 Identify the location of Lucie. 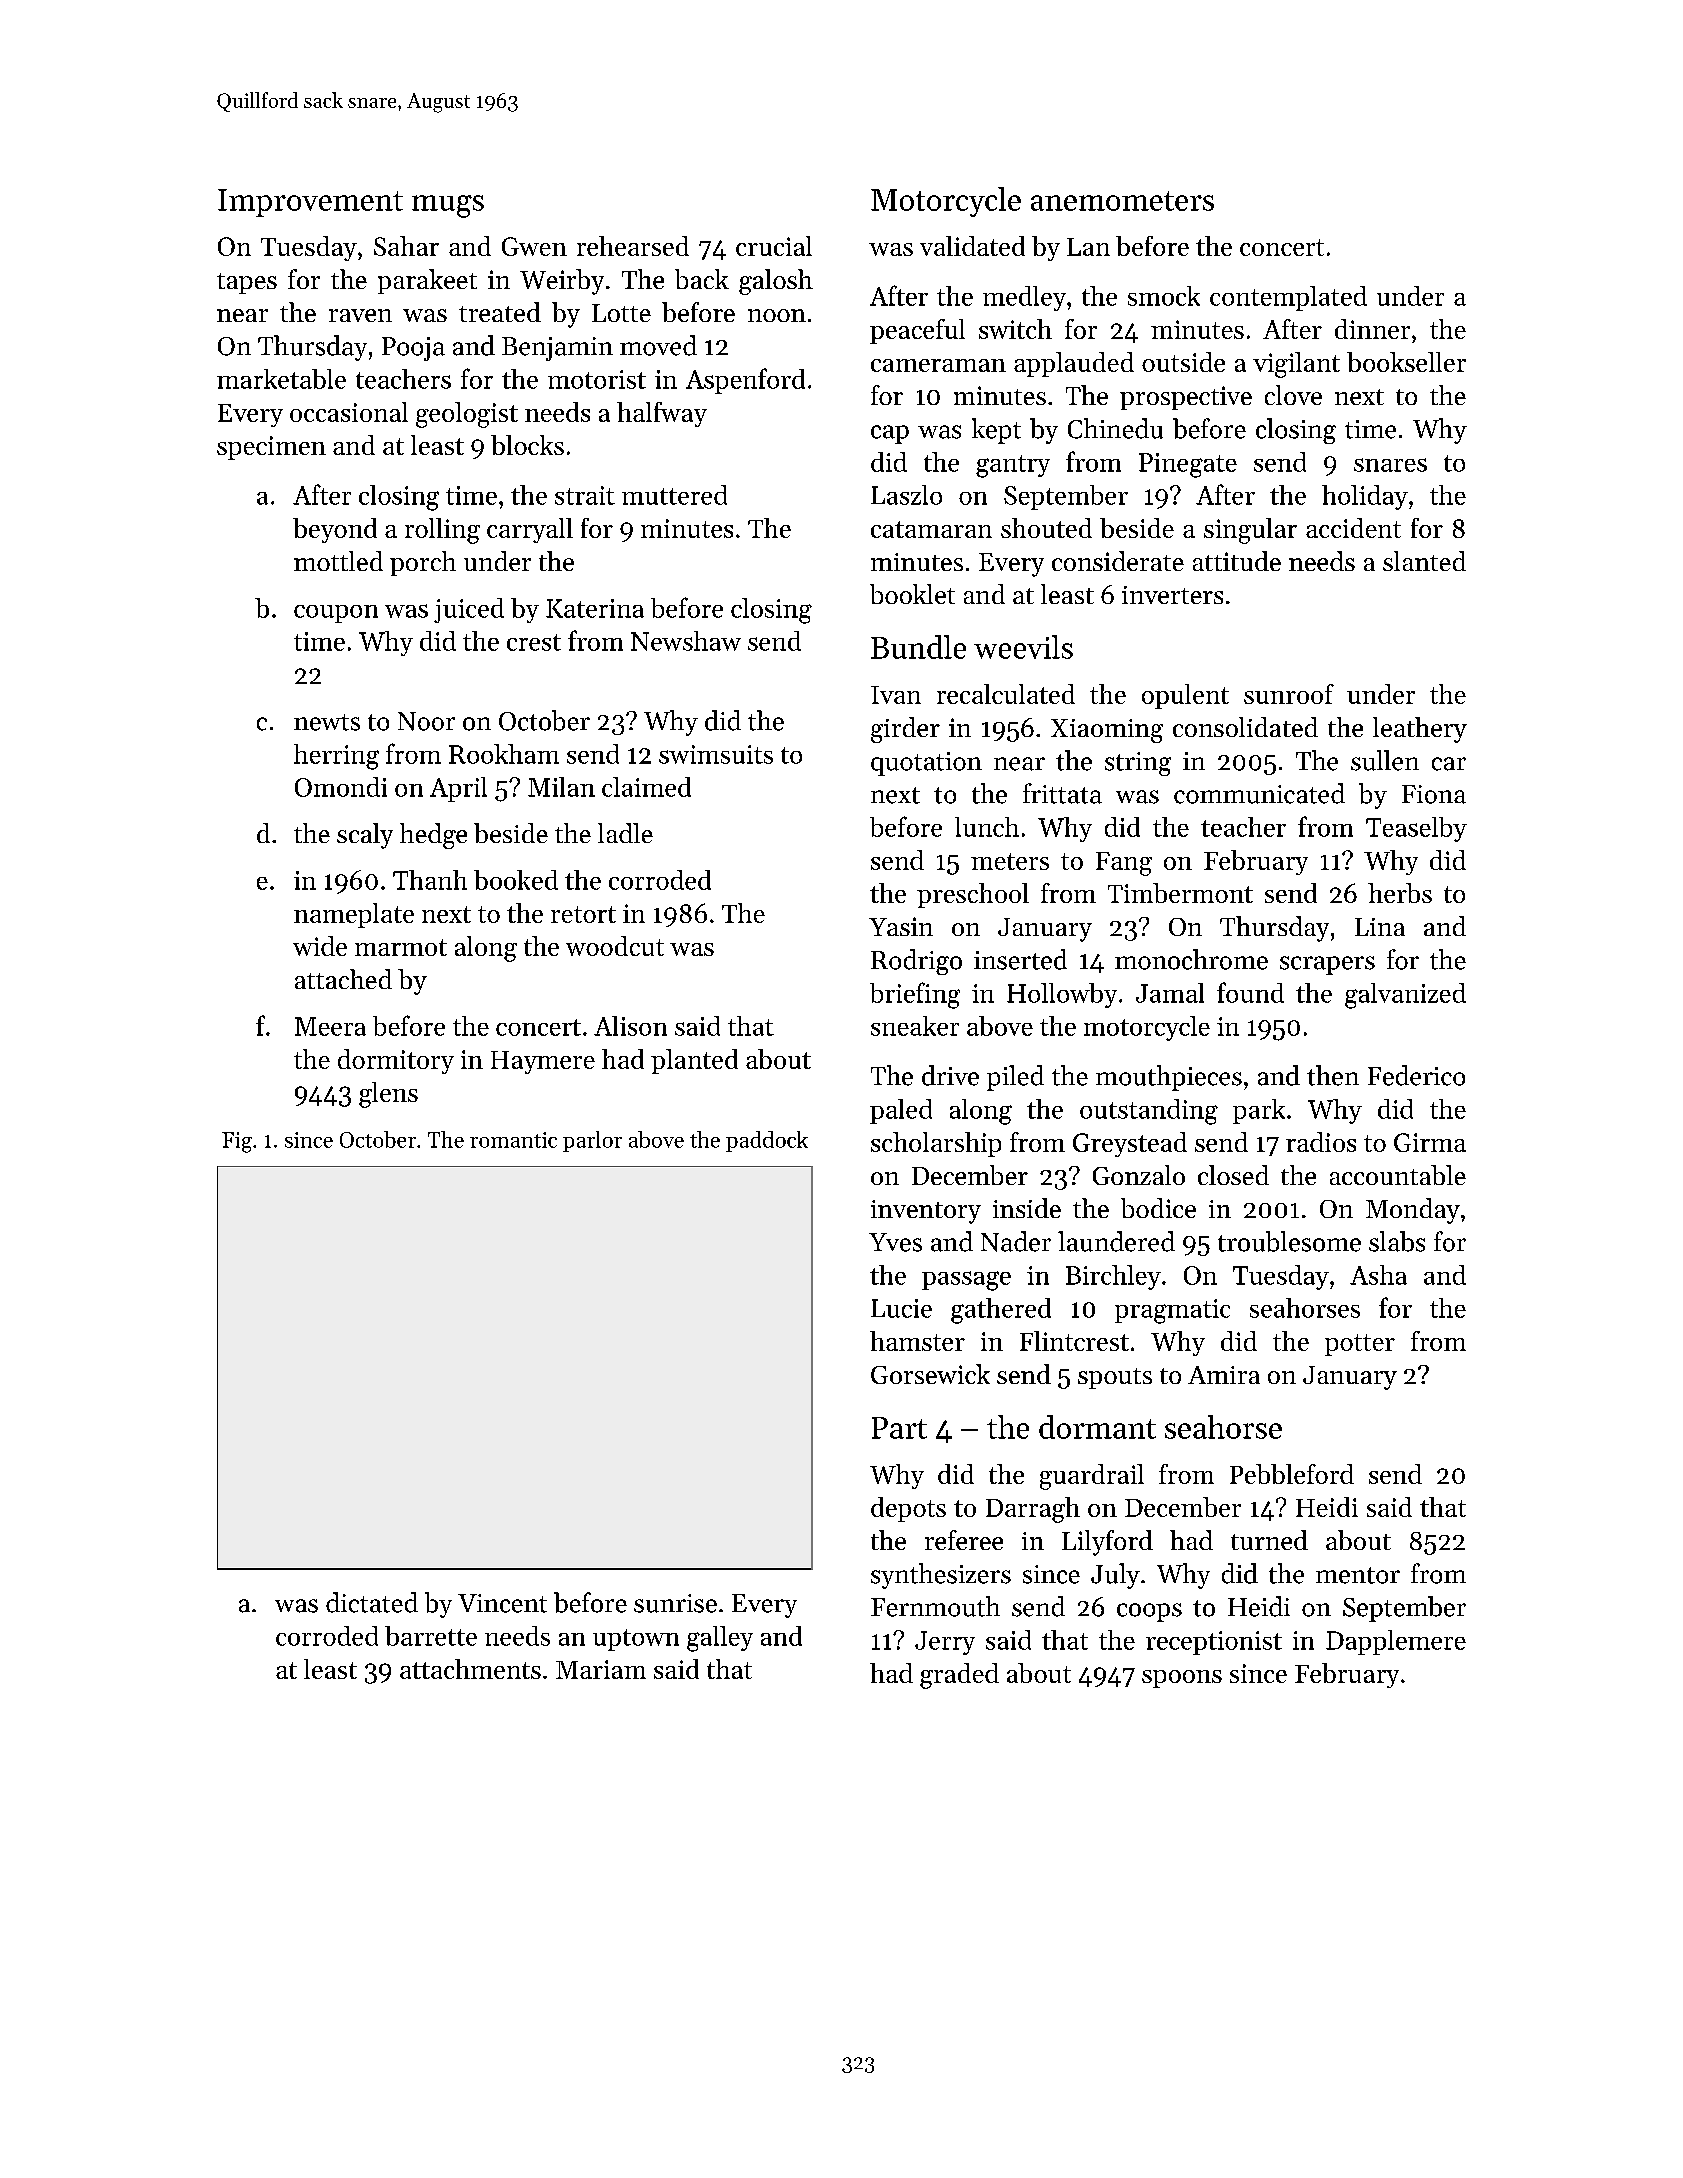
(901, 1308).
